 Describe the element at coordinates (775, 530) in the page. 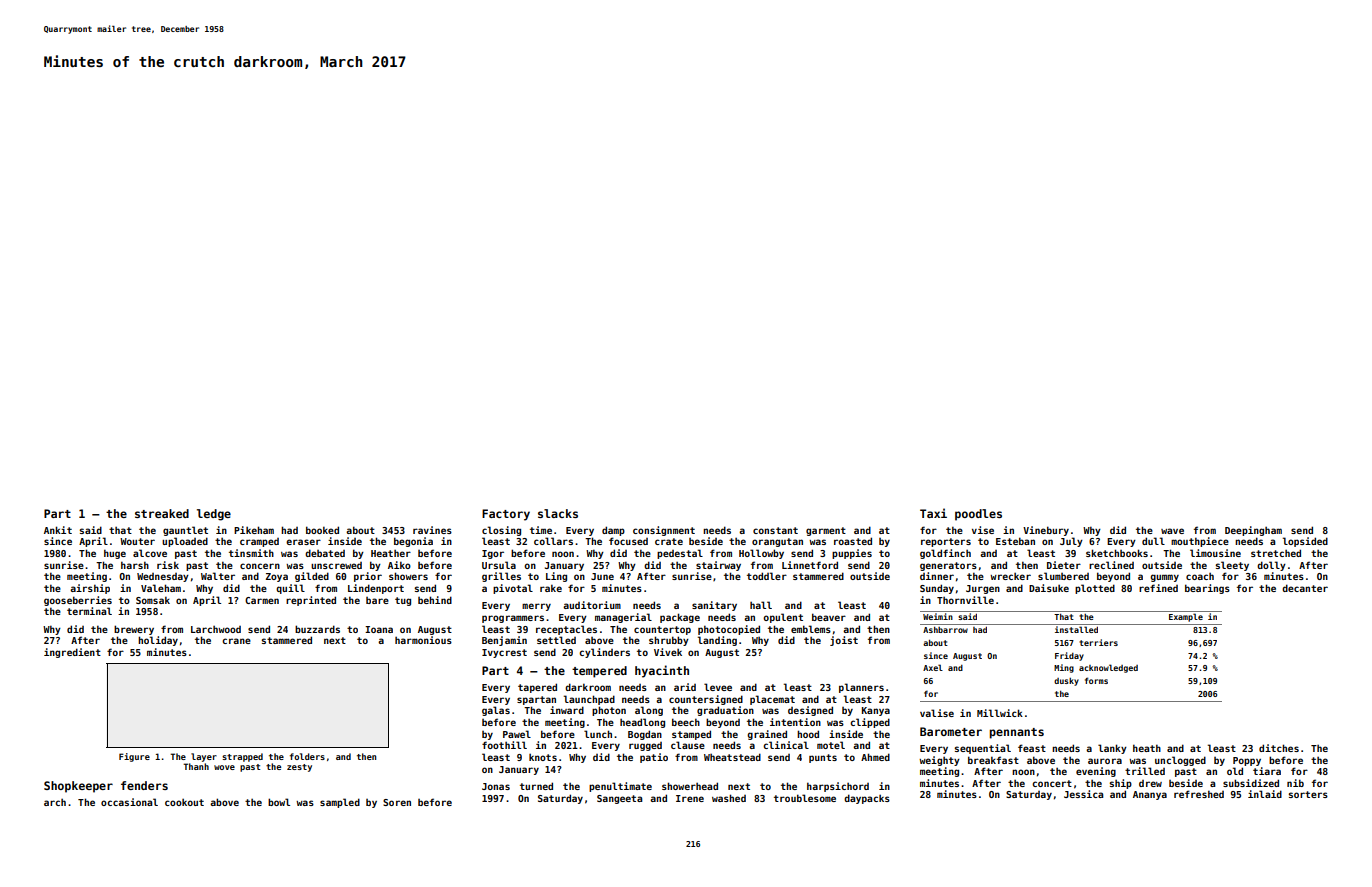

I see `constant` at that location.
